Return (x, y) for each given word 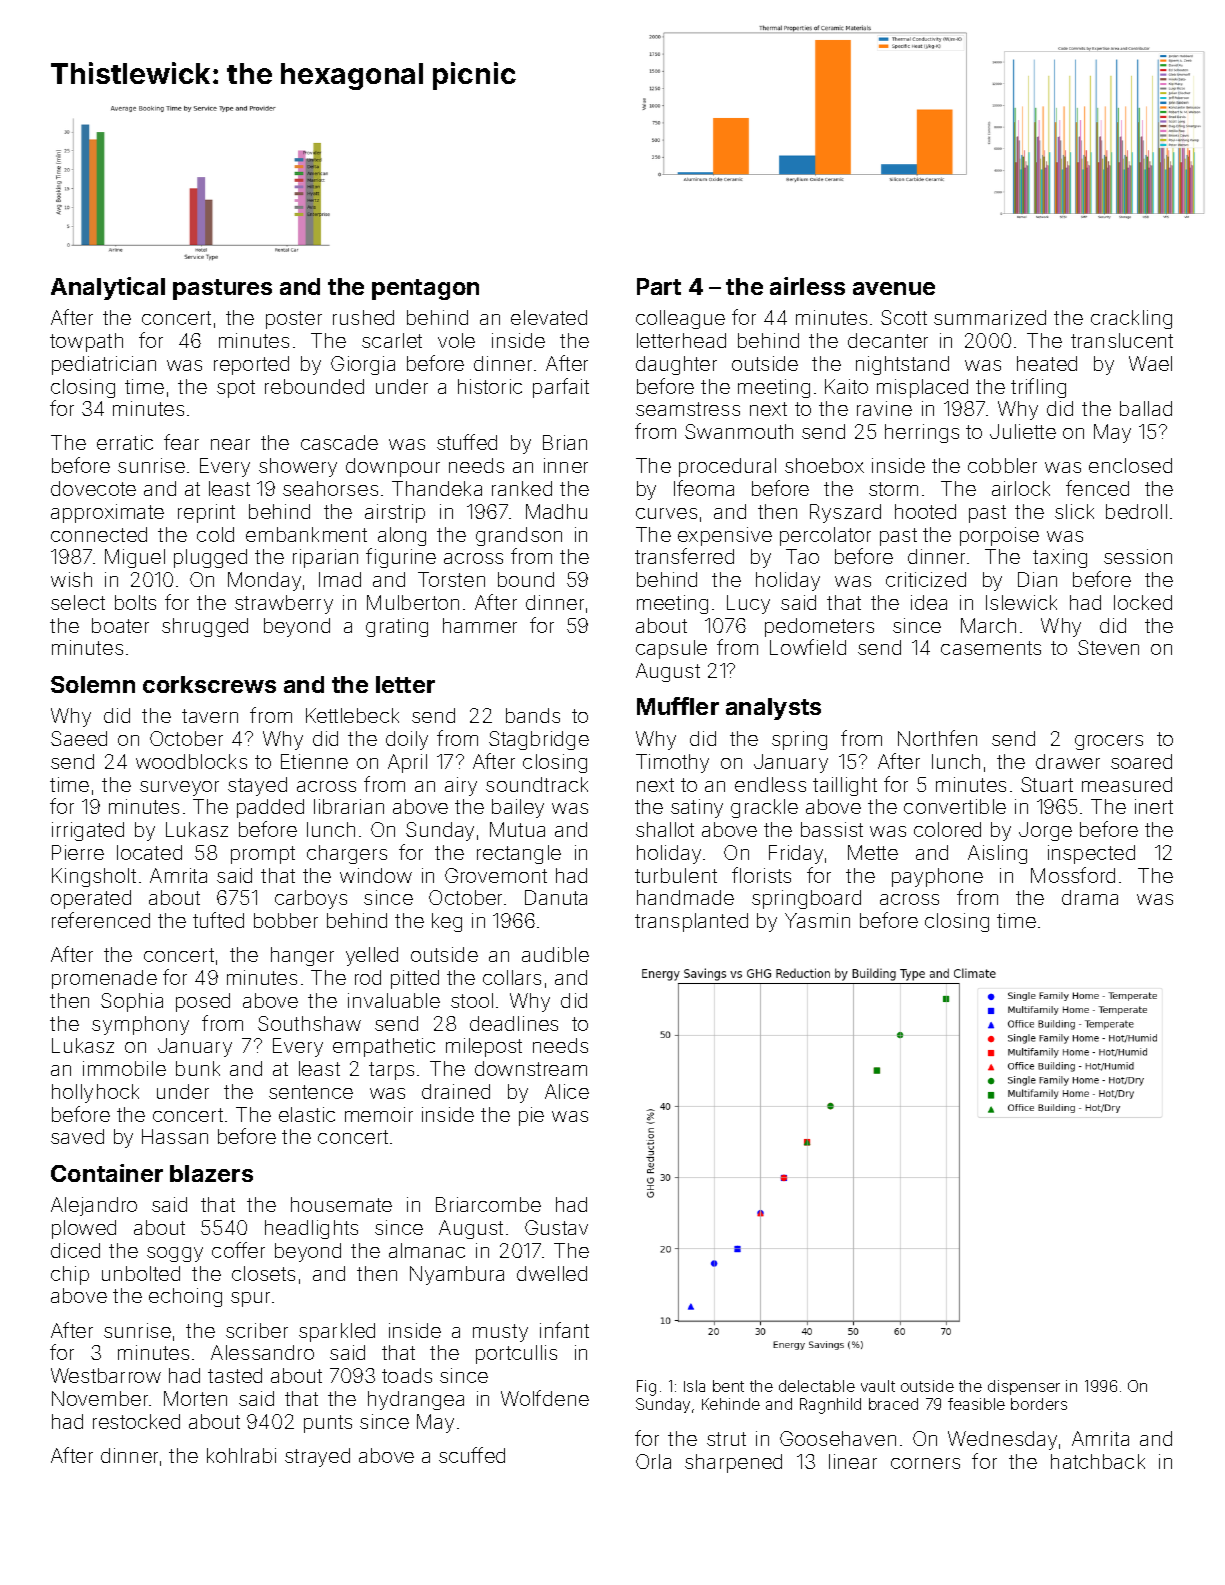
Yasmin (817, 920)
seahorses (330, 488)
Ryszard (845, 513)
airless (807, 286)
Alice (567, 1091)
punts (328, 1424)
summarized (990, 317)
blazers (211, 1173)
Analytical (108, 288)
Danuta (556, 897)
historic (490, 386)
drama (1090, 897)
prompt (263, 855)
